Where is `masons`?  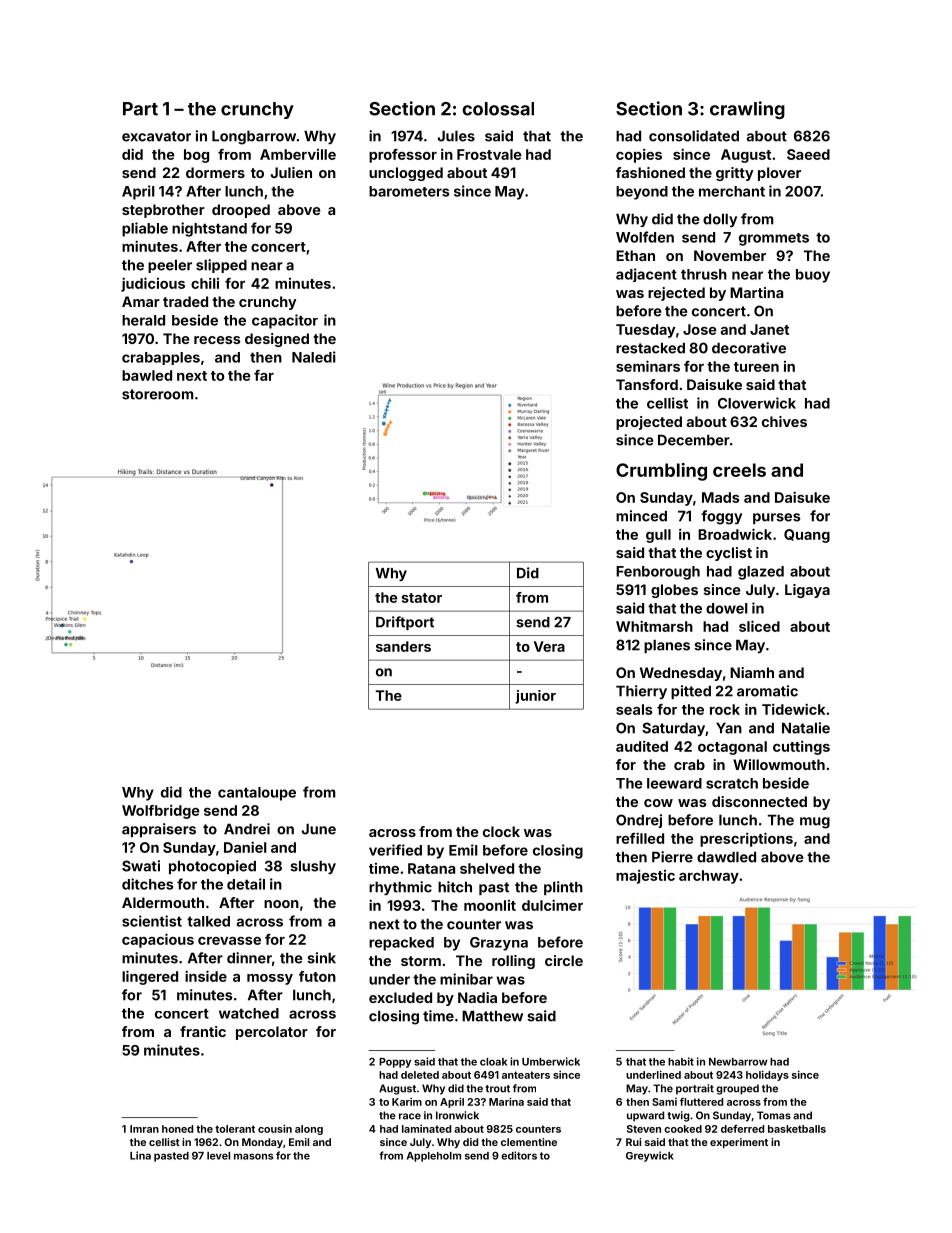 masons is located at coordinates (253, 1156).
